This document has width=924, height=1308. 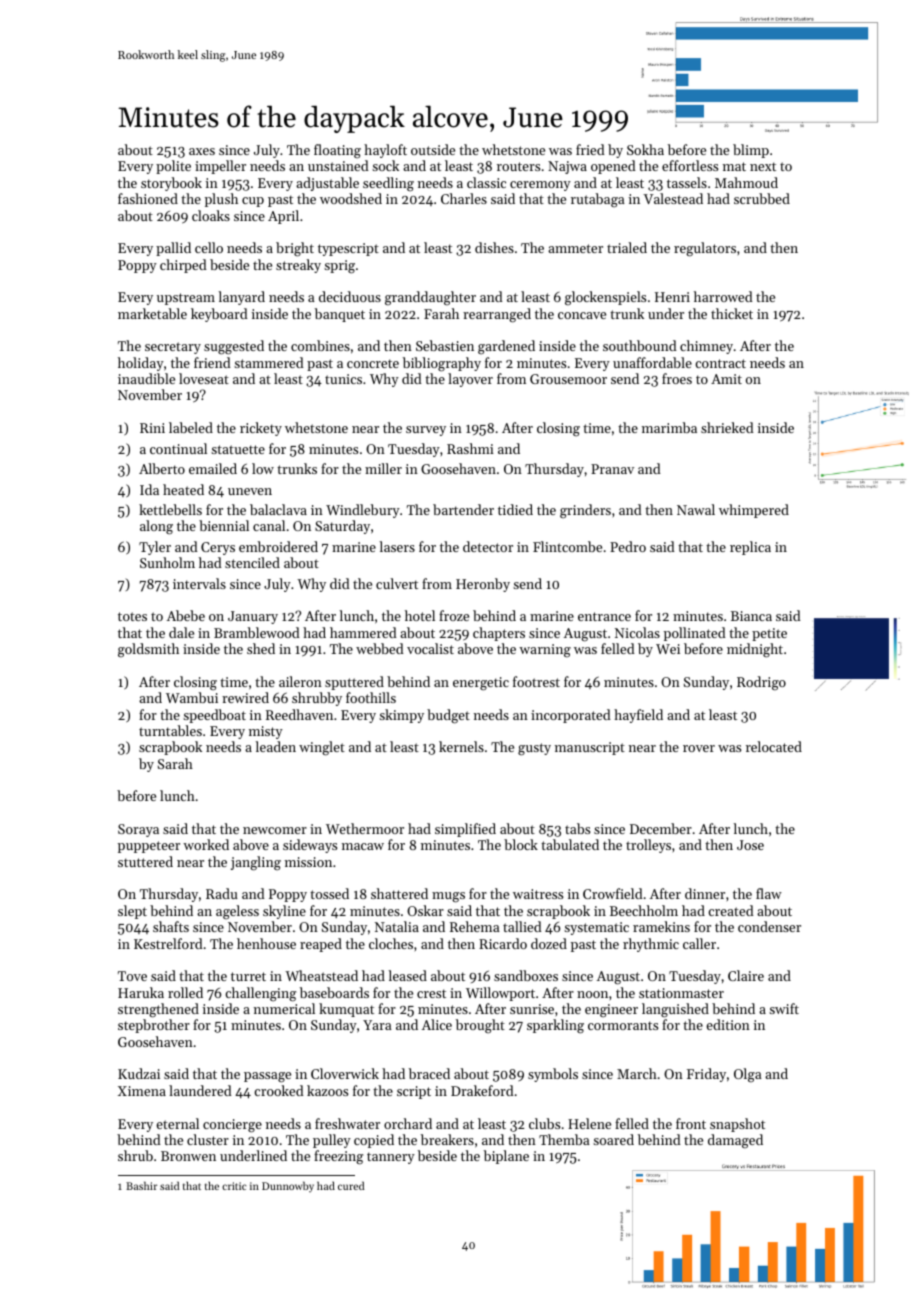 I want to click on fashioned, so click(x=148, y=198).
